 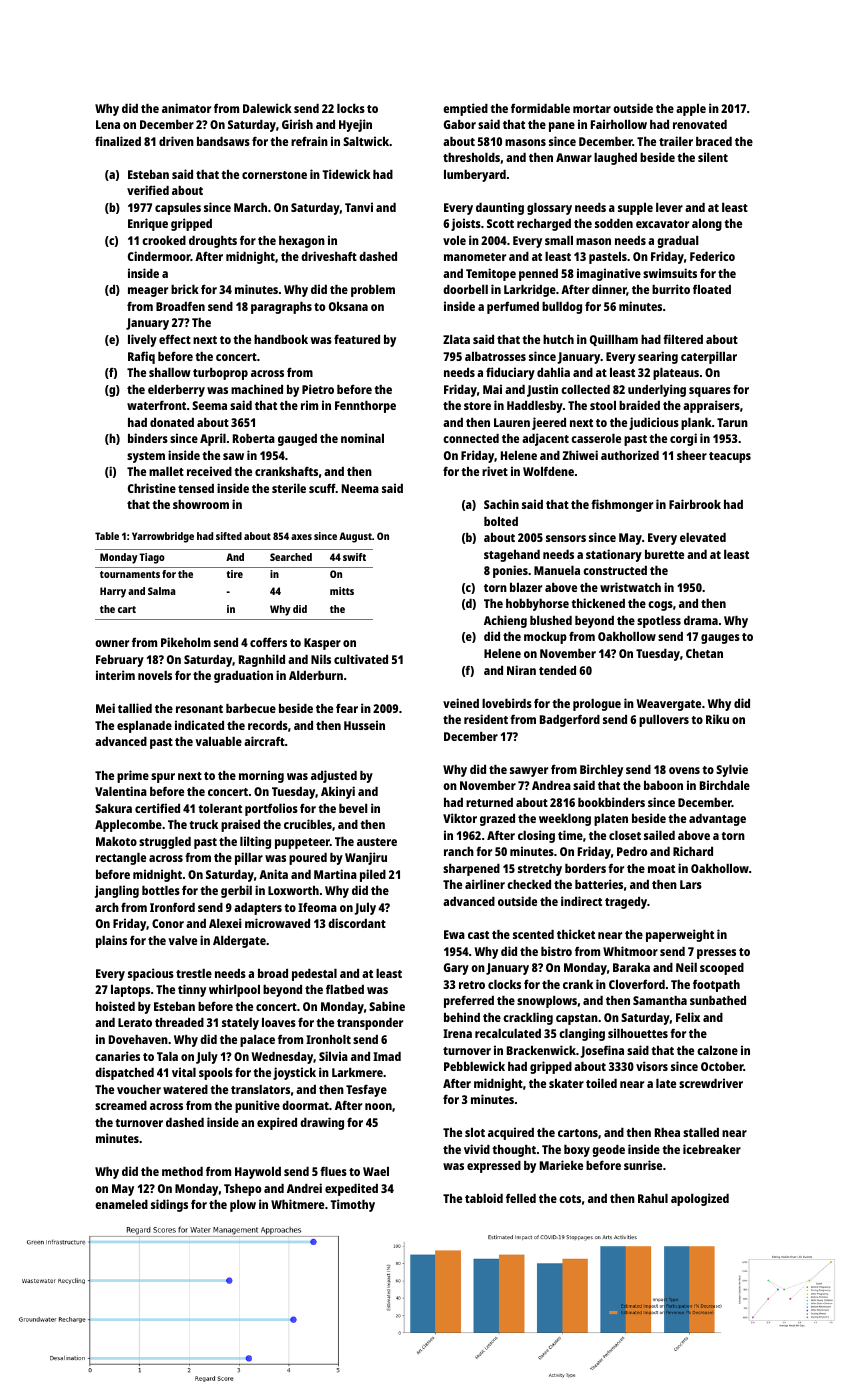 I want to click on trestle, so click(x=194, y=973).
